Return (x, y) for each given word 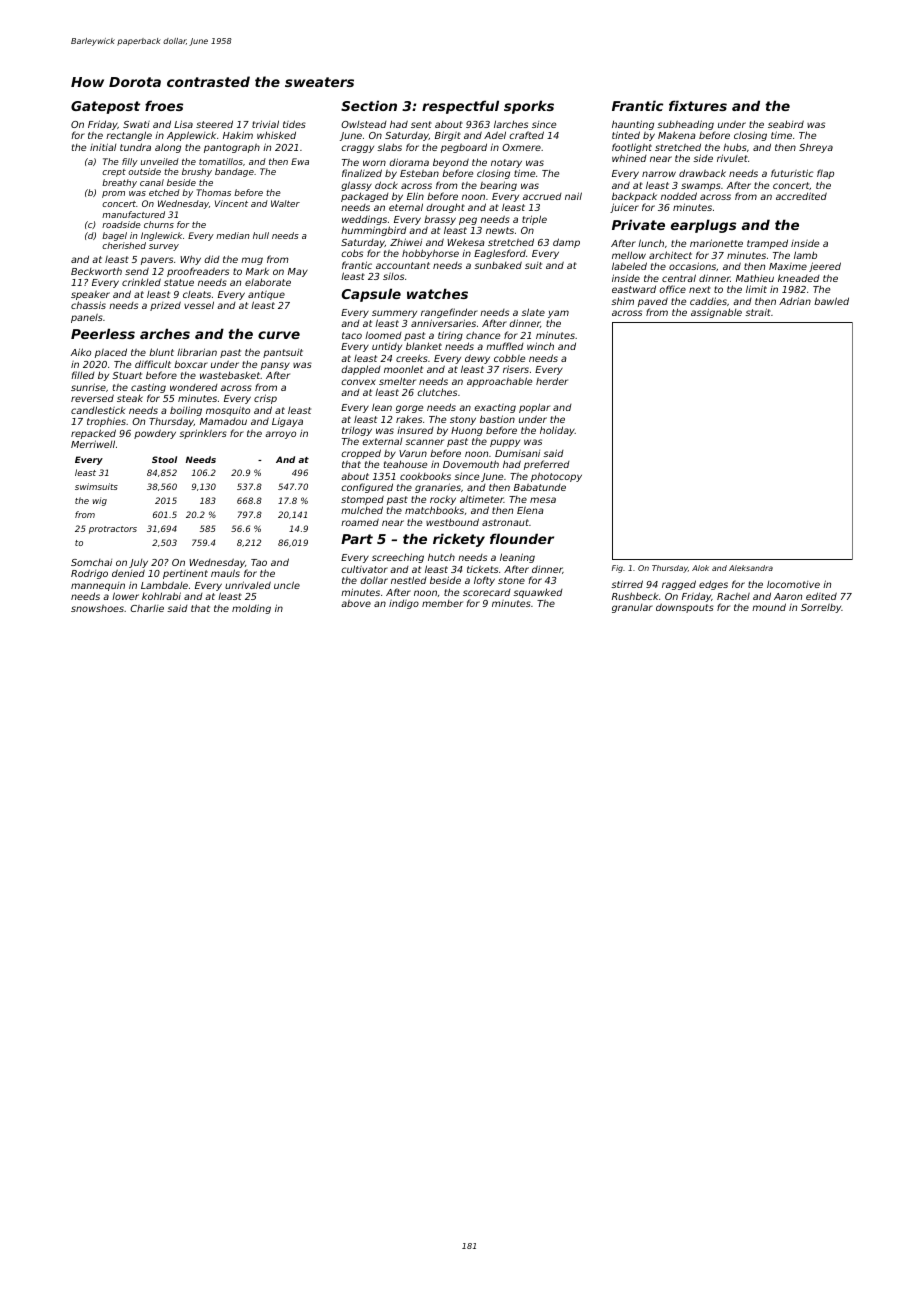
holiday (557, 431)
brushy (197, 172)
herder (552, 381)
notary (506, 163)
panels (87, 318)
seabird (786, 124)
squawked (538, 593)
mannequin (98, 586)
